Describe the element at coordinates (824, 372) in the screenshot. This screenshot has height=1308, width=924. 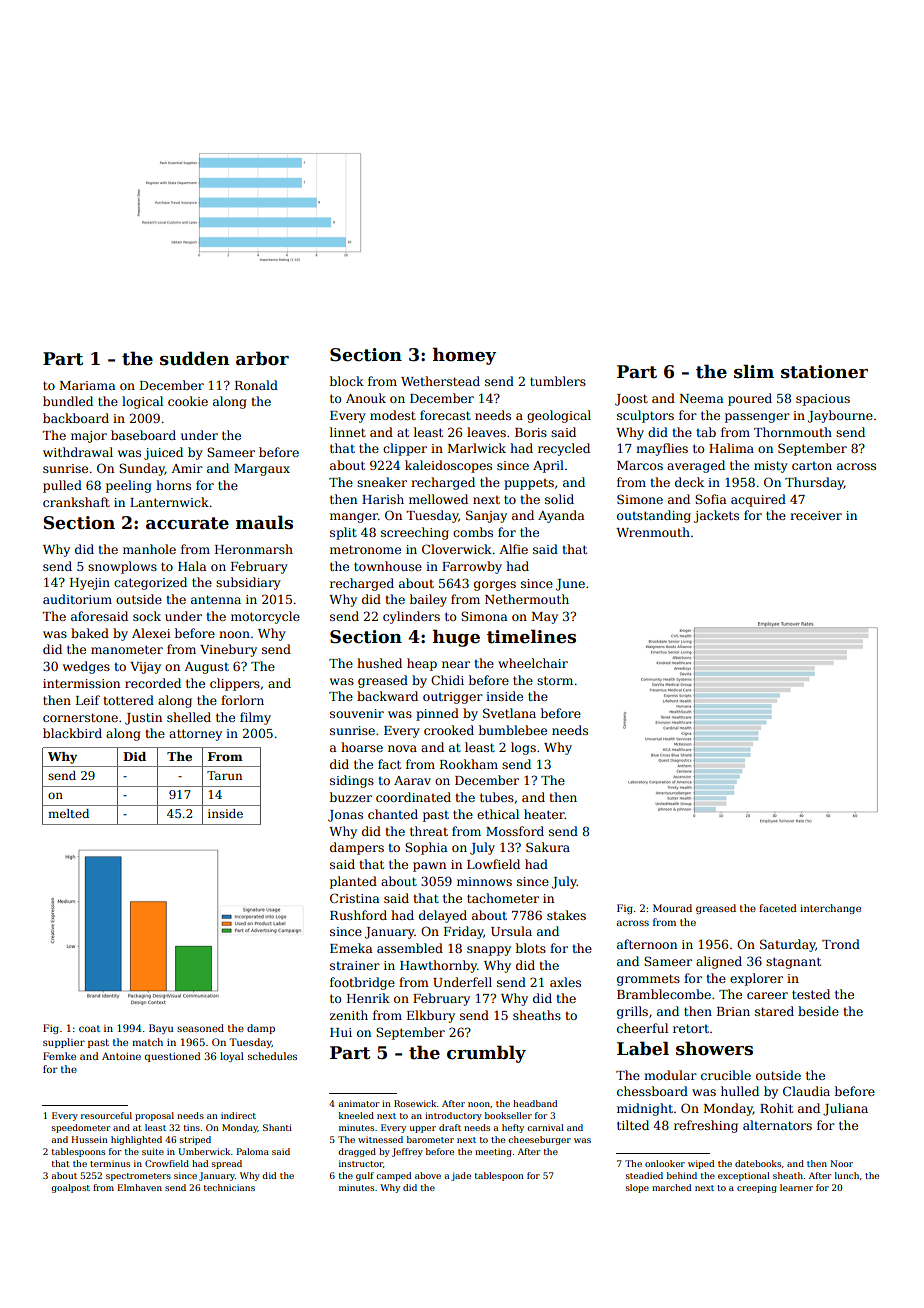
I see `stationer` at that location.
